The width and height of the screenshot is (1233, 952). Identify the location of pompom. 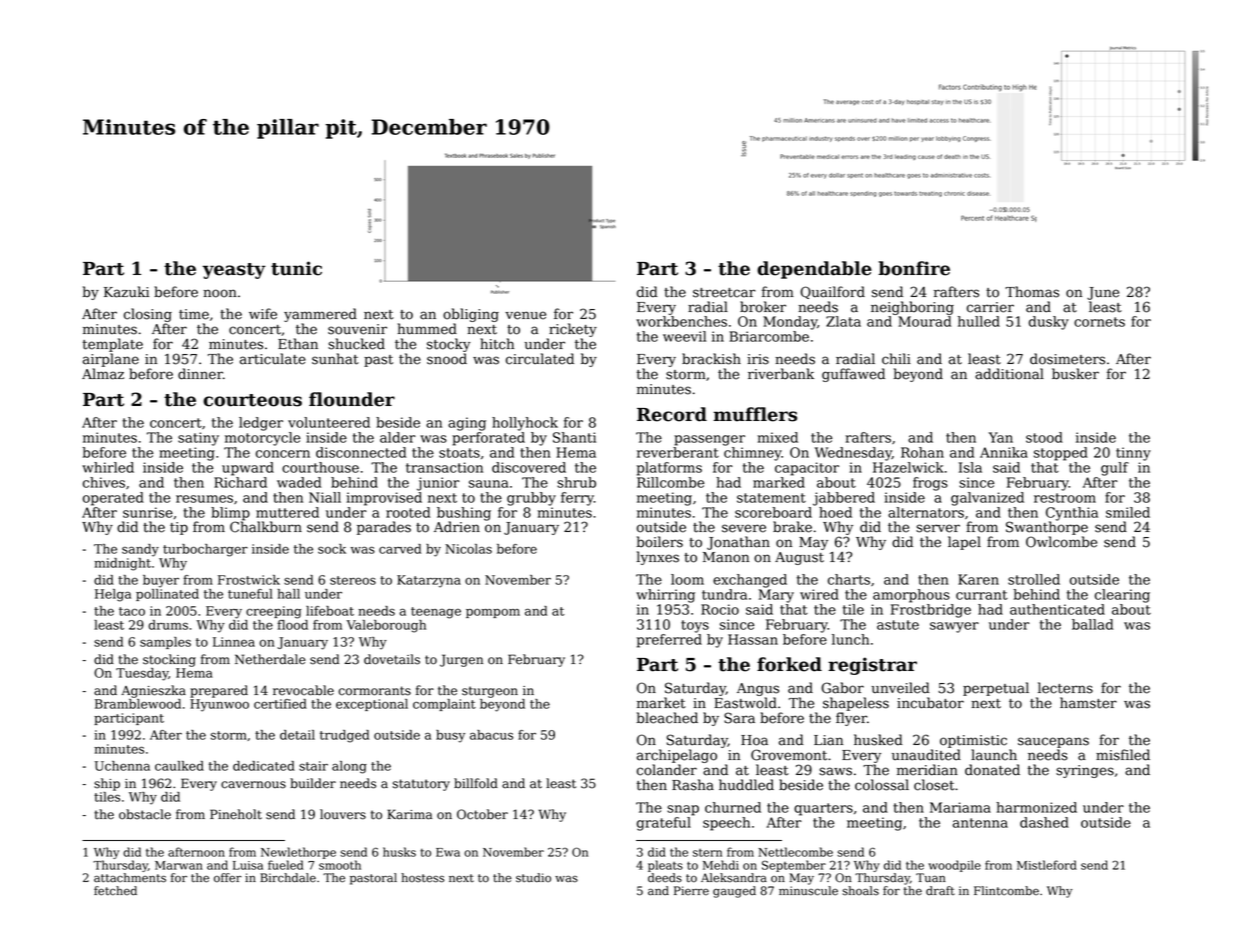
(493, 613).
